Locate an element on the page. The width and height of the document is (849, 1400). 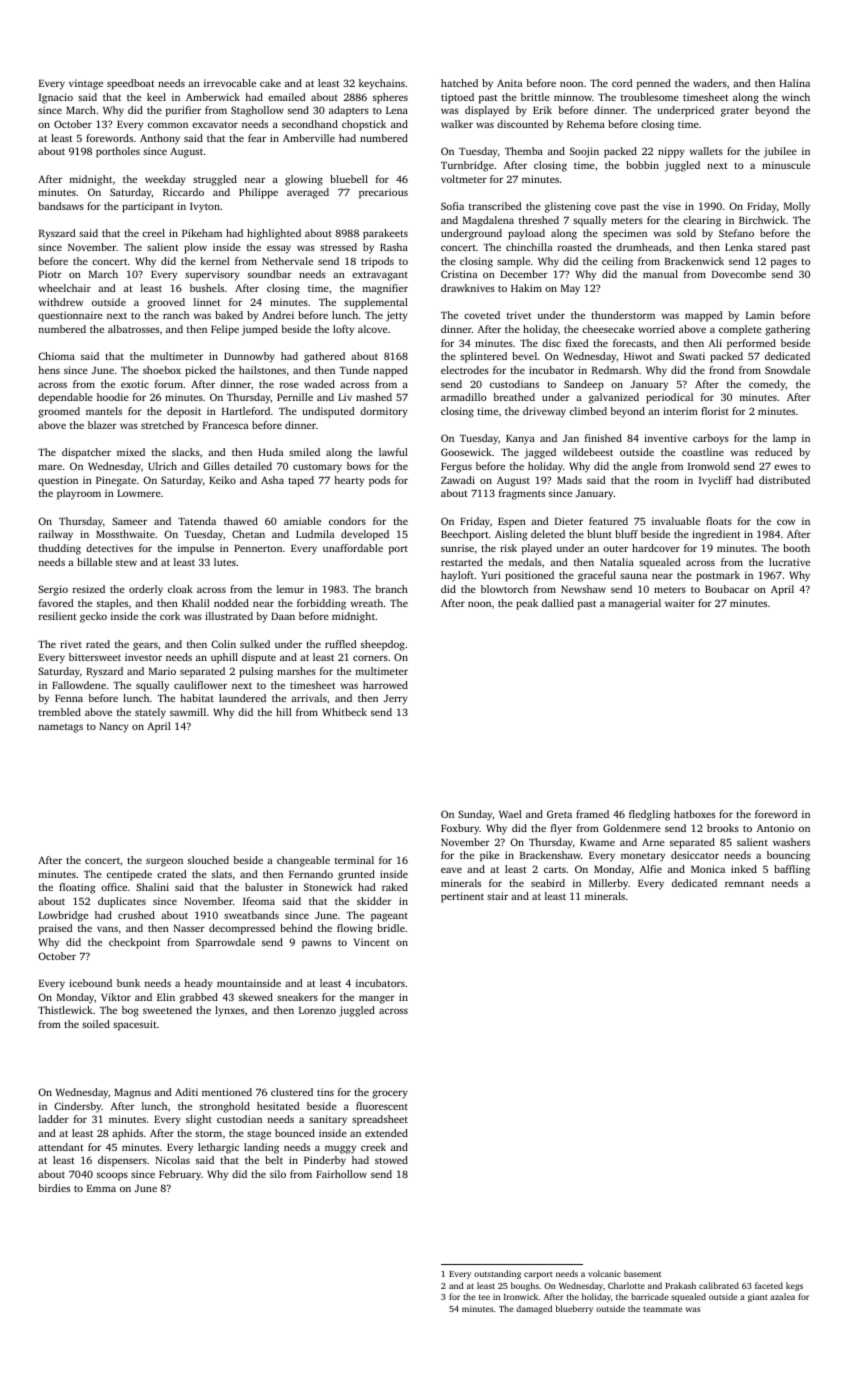
Boubacar is located at coordinates (727, 589).
